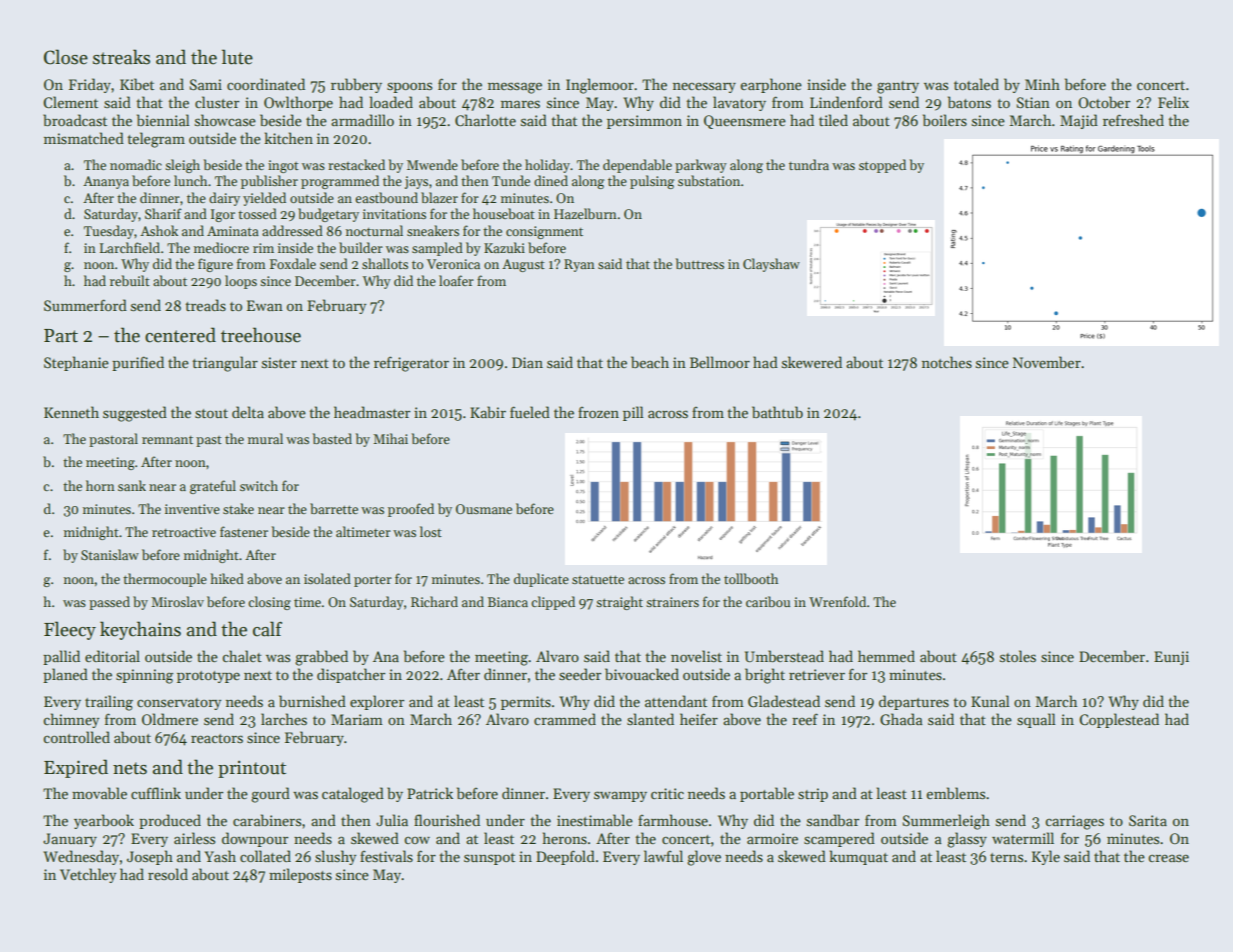 This document has width=1233, height=952. I want to click on Eunji, so click(1171, 658).
